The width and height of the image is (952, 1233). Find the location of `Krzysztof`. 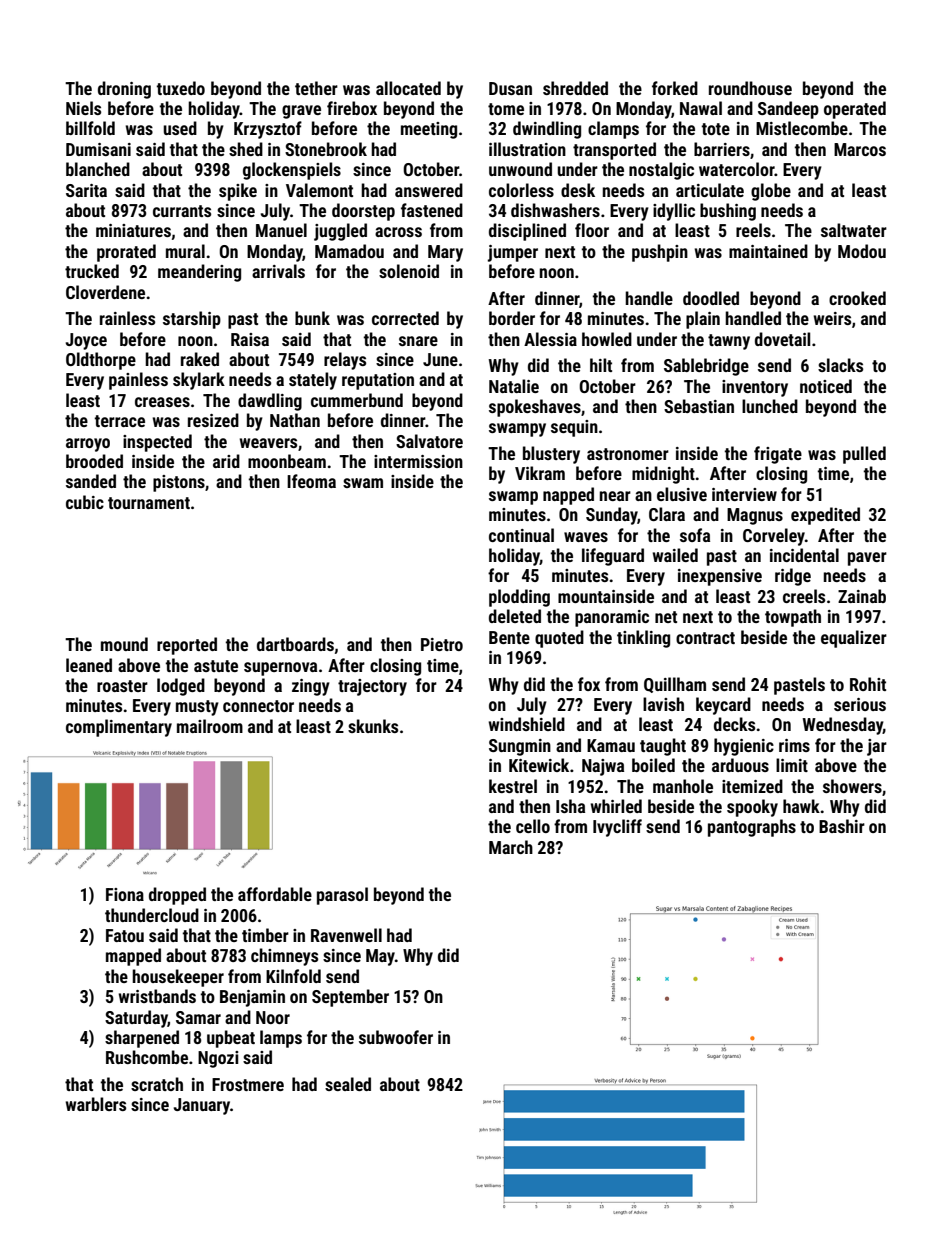

Krzysztof is located at coordinates (268, 130).
